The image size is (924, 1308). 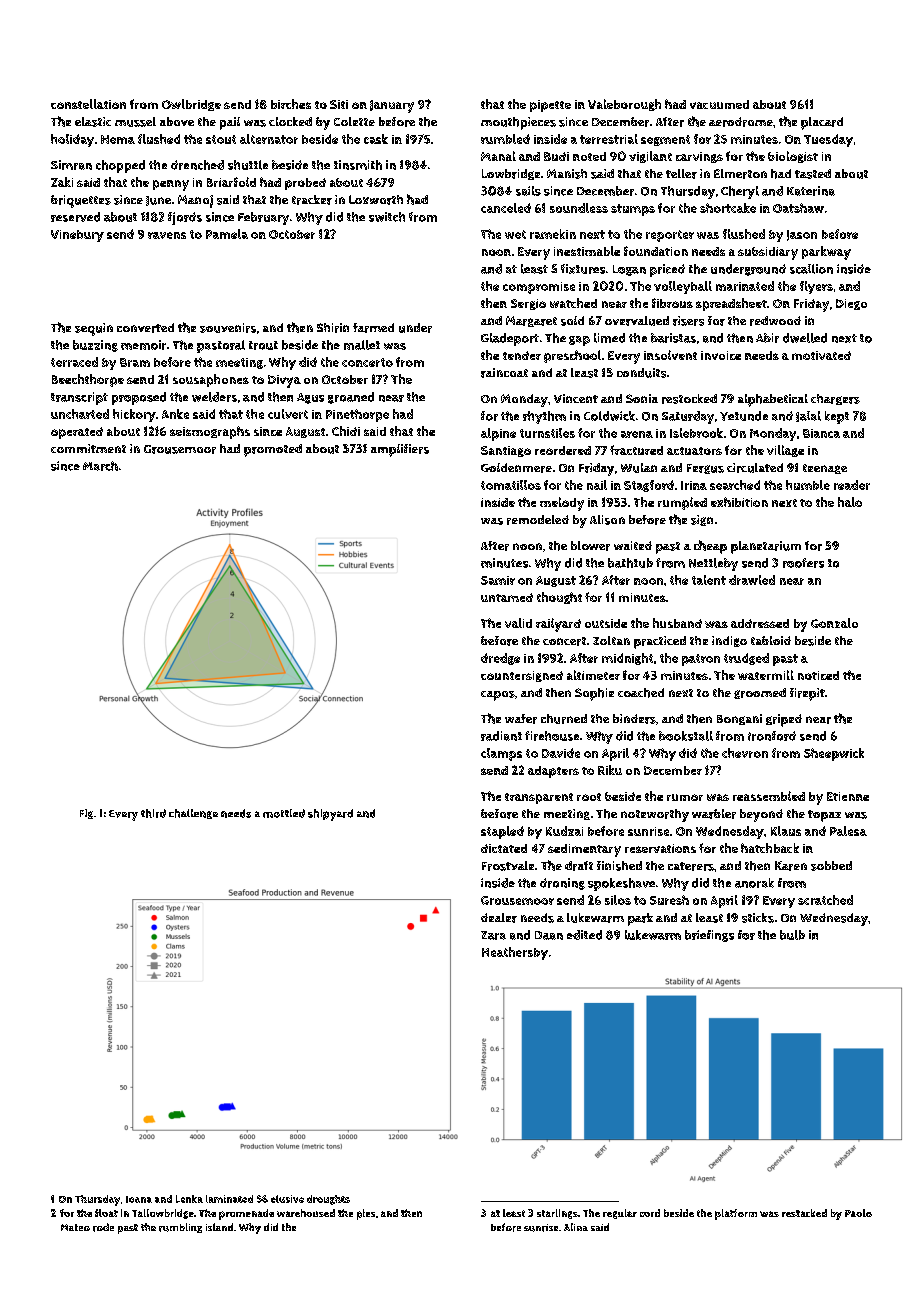 What do you see at coordinates (366, 1214) in the screenshot?
I see `pies` at bounding box center [366, 1214].
